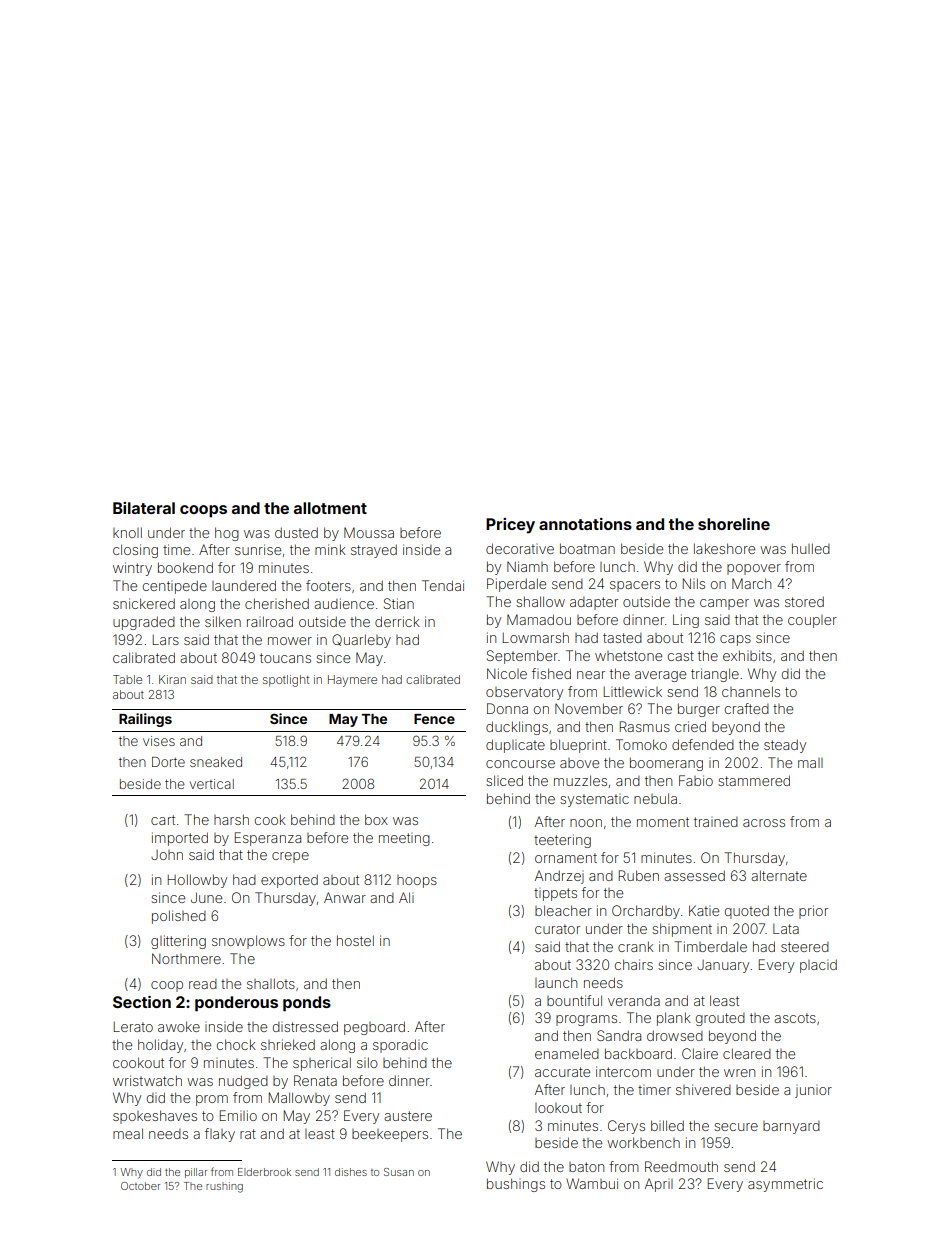  I want to click on polished, so click(179, 917).
